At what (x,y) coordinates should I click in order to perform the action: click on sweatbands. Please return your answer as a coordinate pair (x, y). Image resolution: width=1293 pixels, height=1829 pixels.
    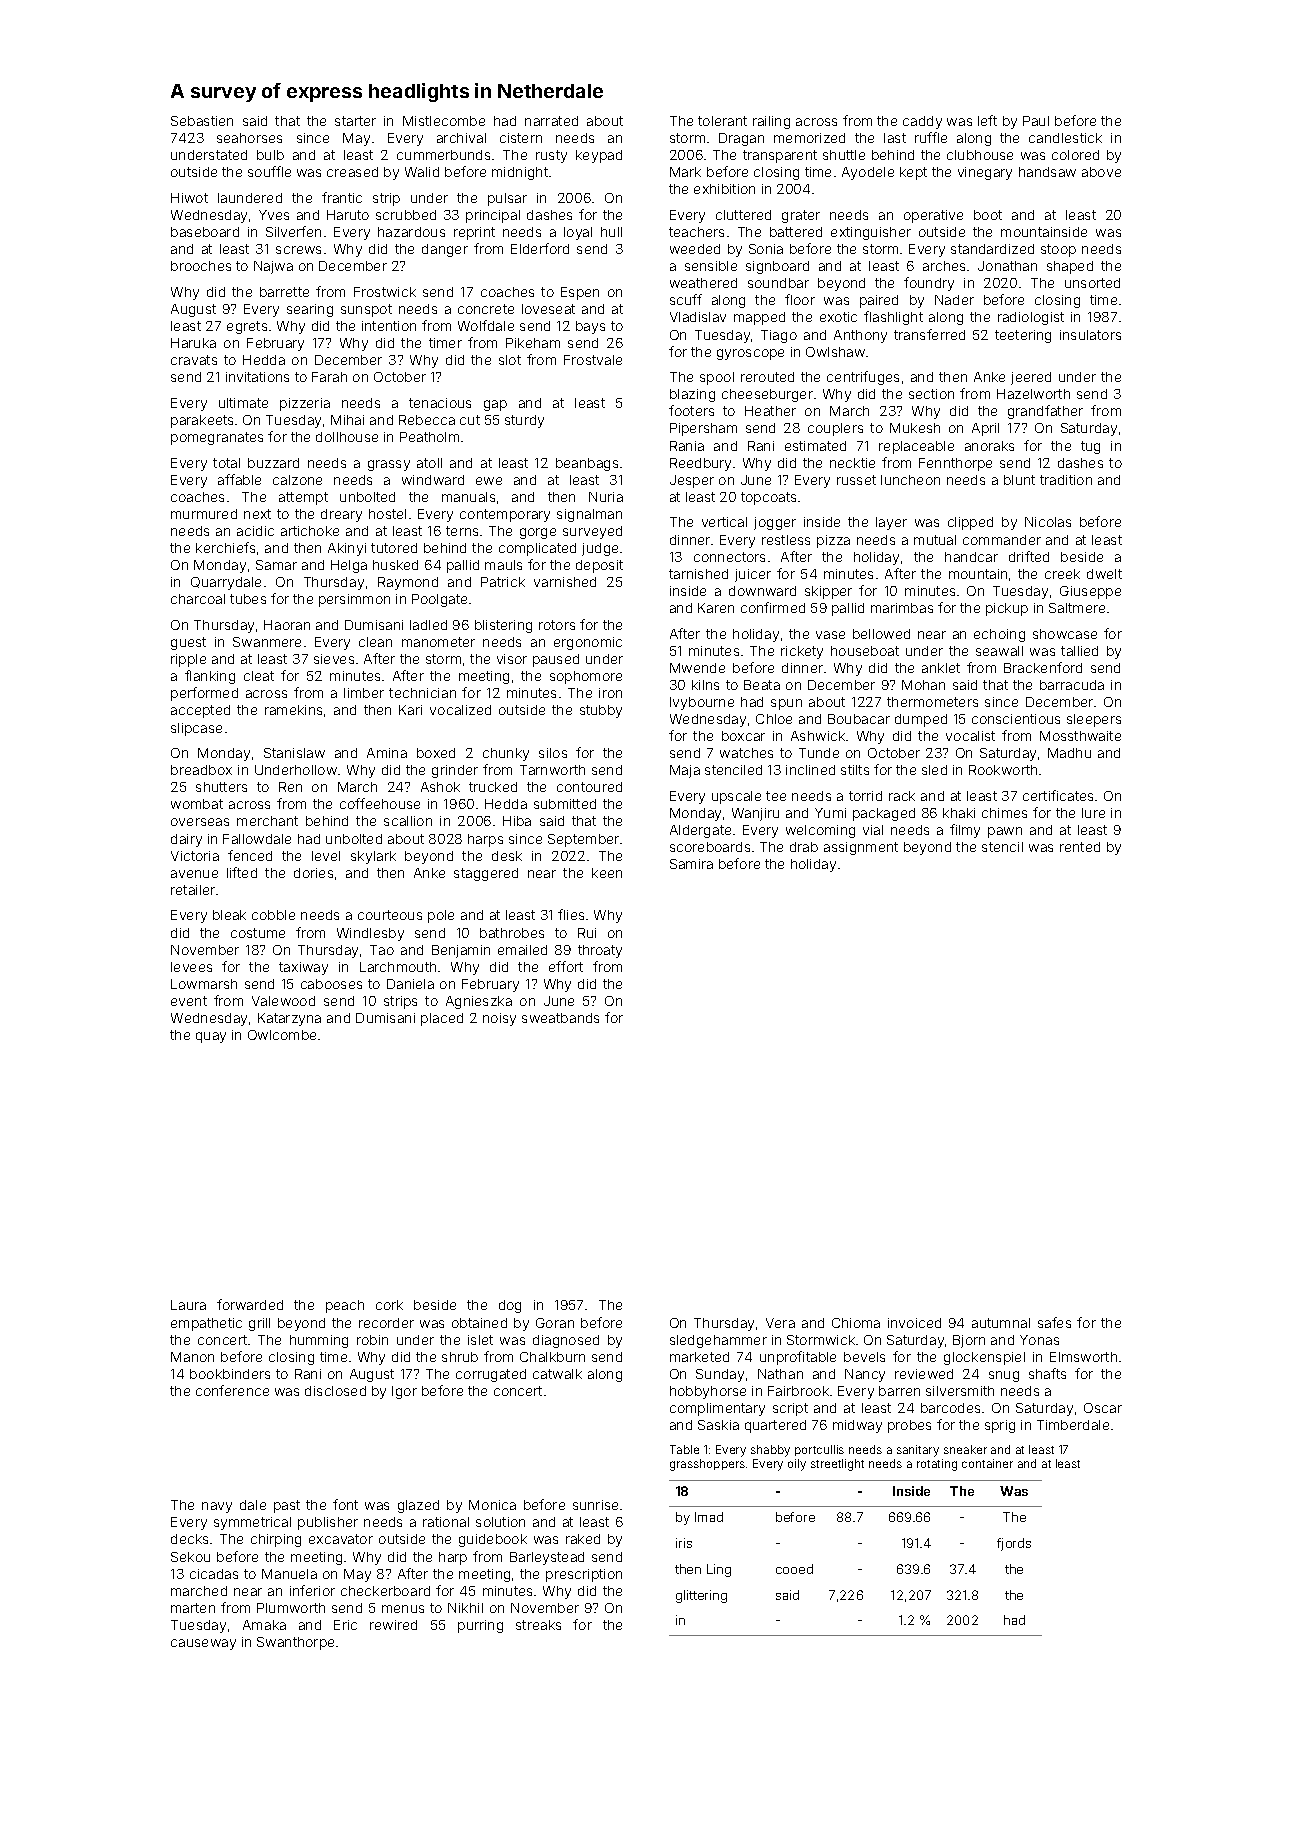
    Looking at the image, I should click on (560, 1018).
